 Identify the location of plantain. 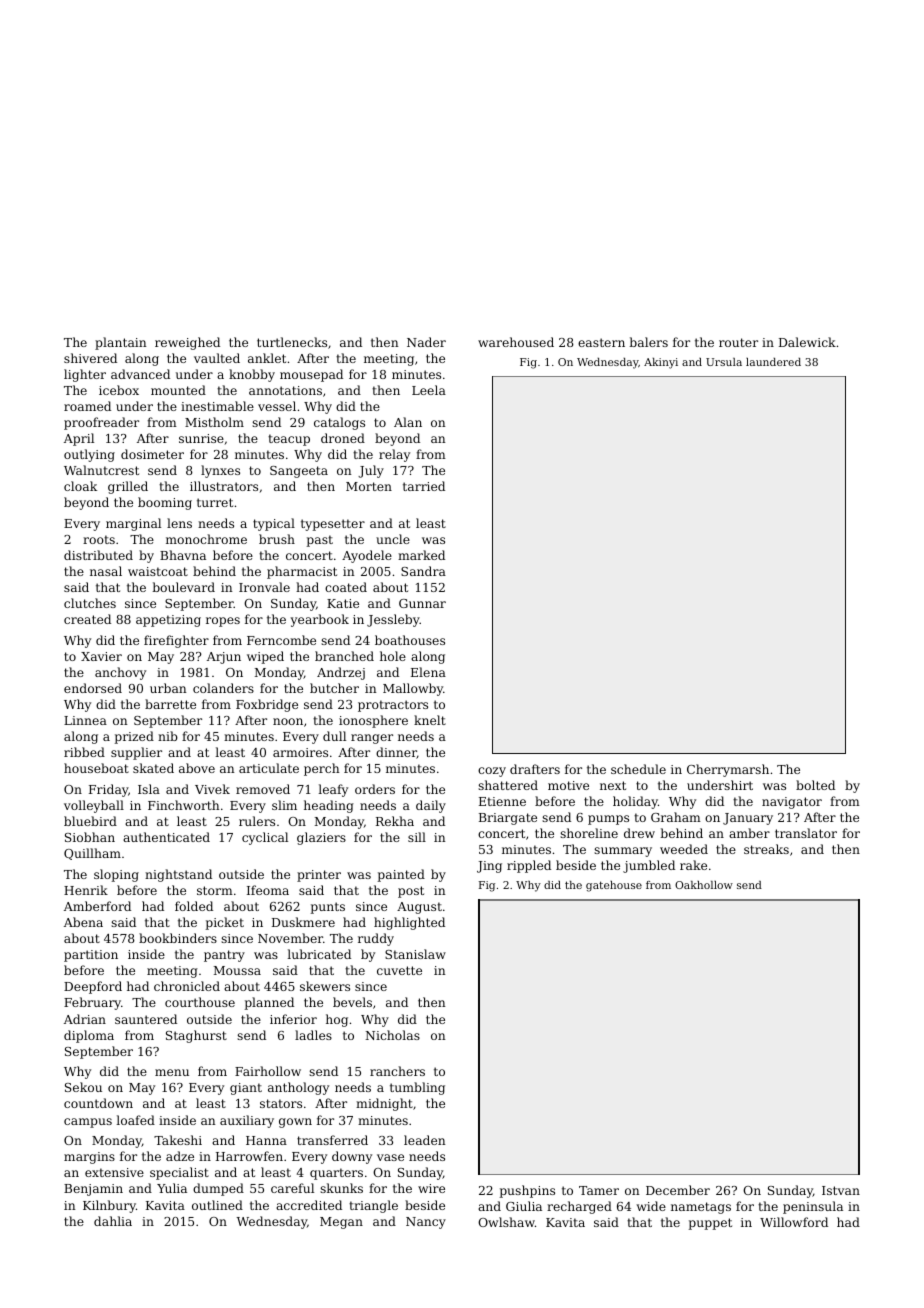
(121, 343).
